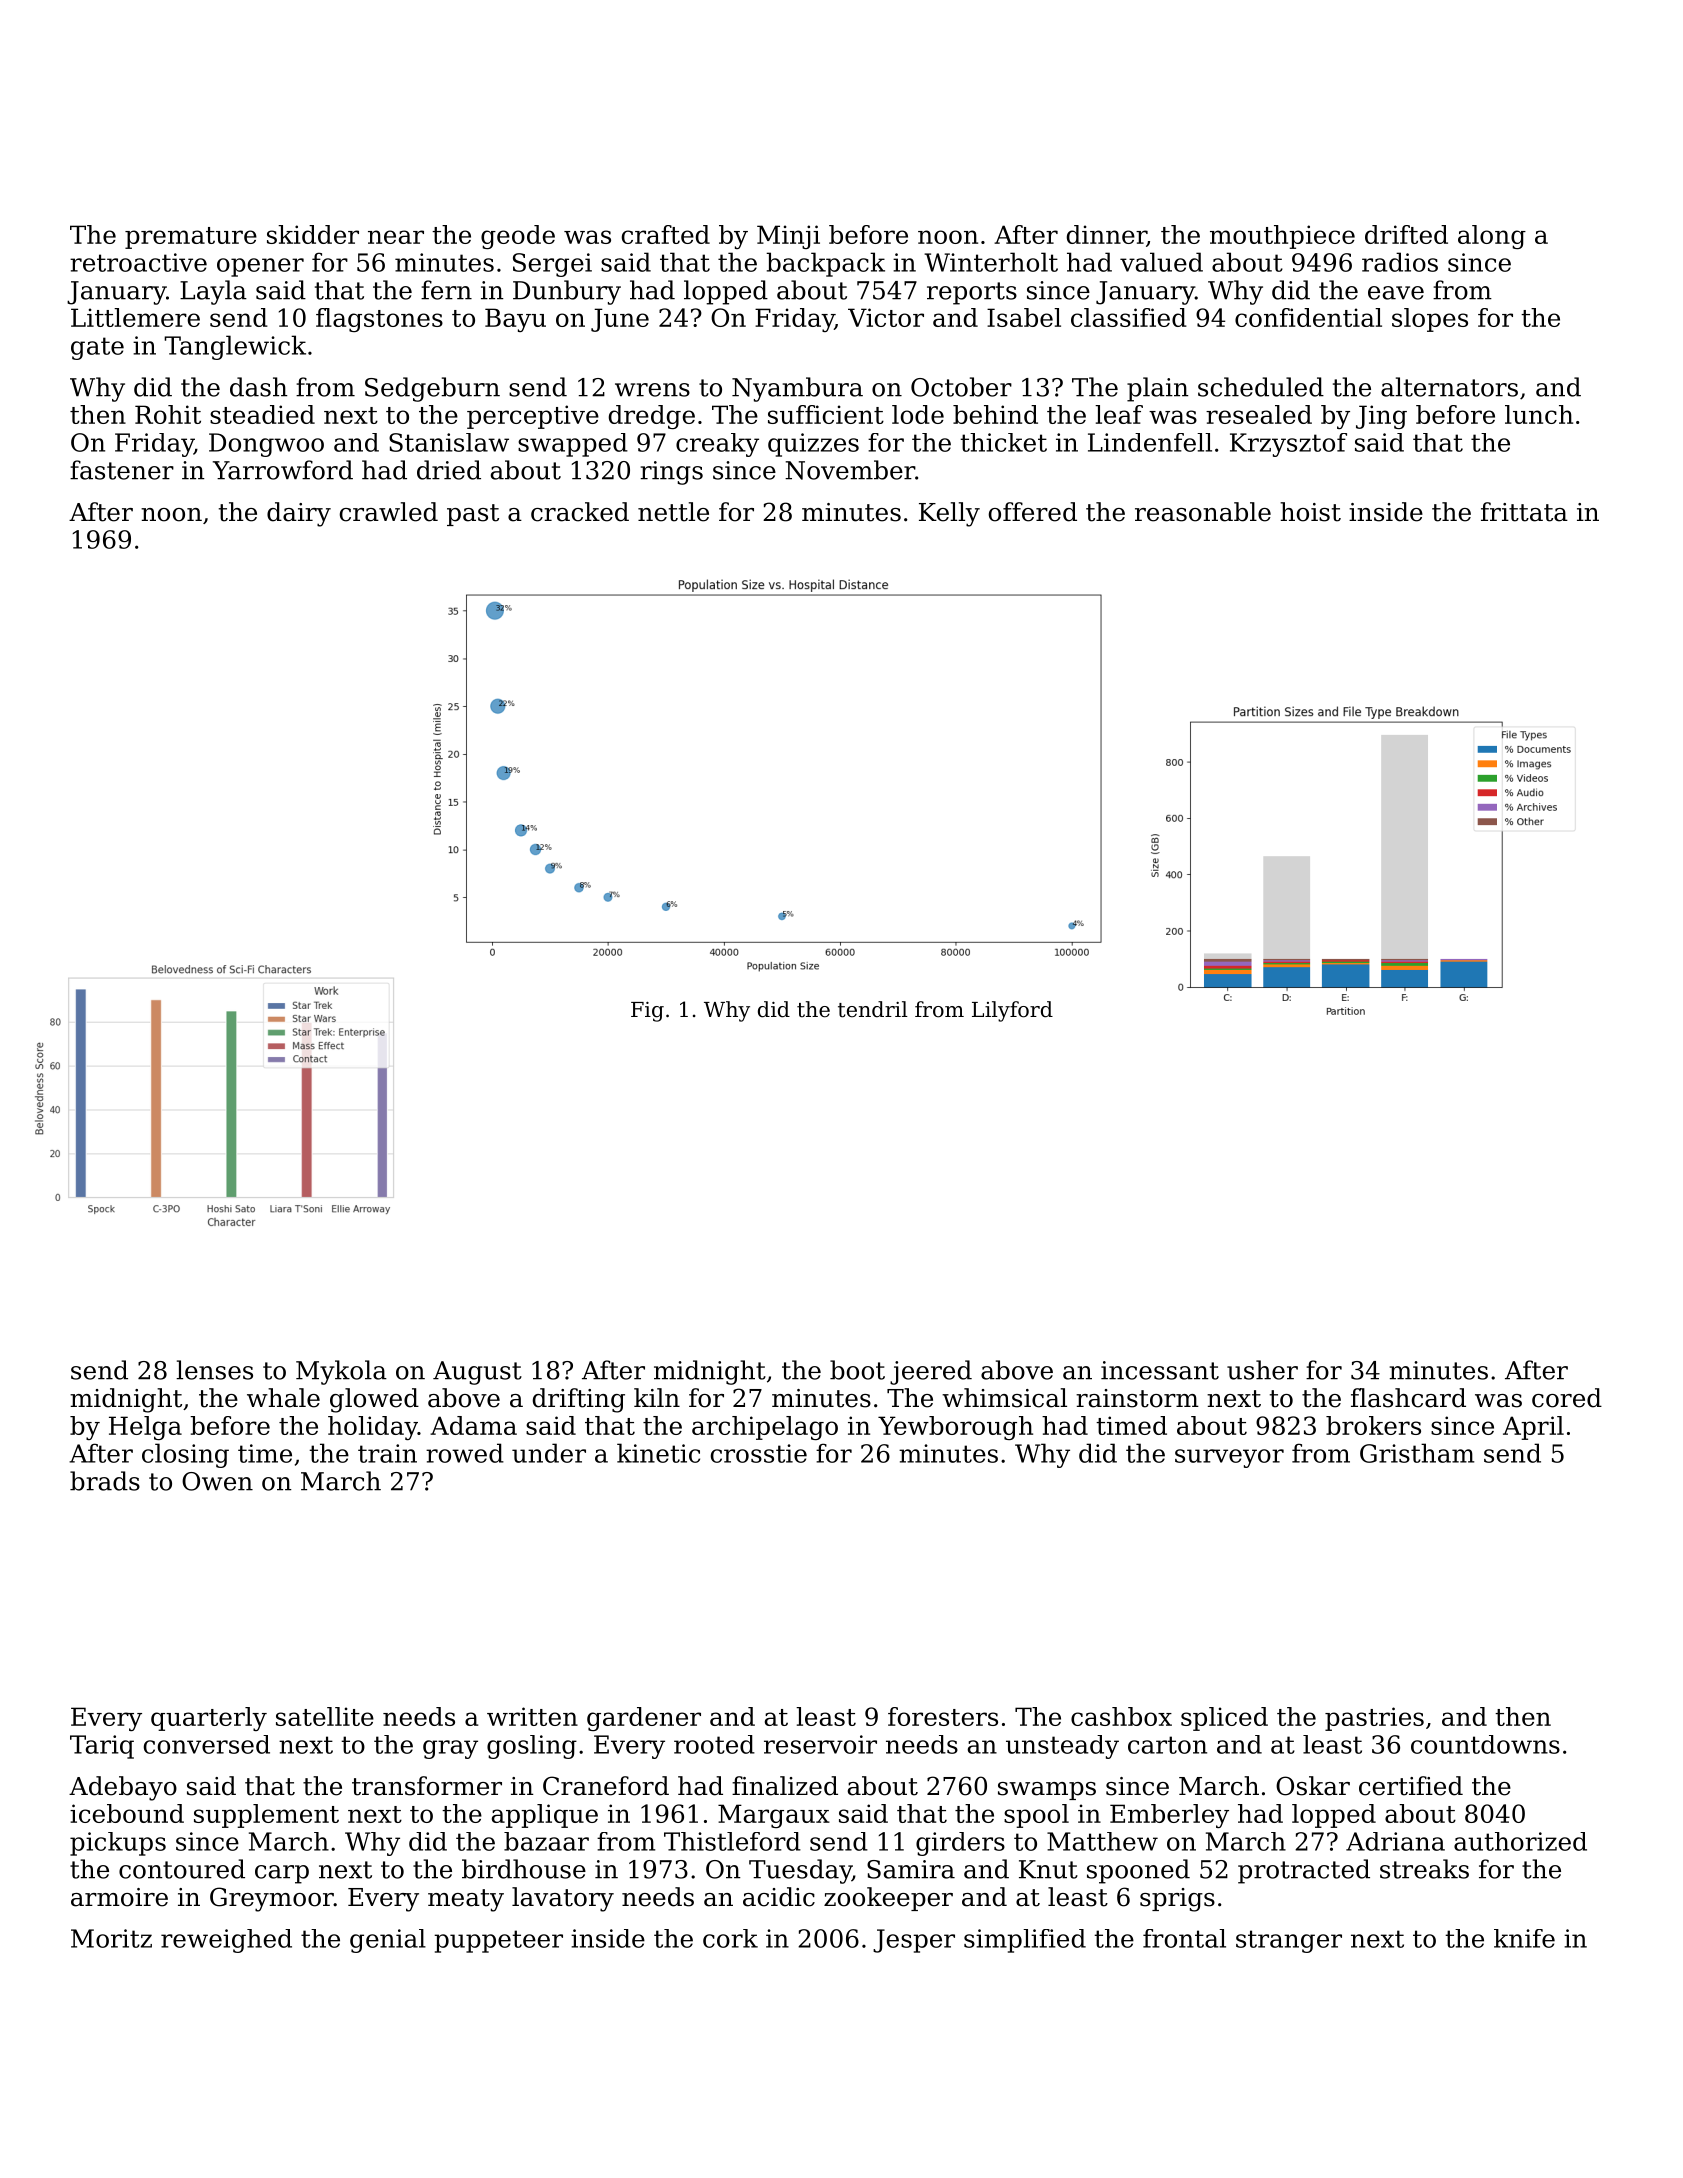 The width and height of the screenshot is (1683, 2178). What do you see at coordinates (644, 1719) in the screenshot?
I see `gardener` at bounding box center [644, 1719].
